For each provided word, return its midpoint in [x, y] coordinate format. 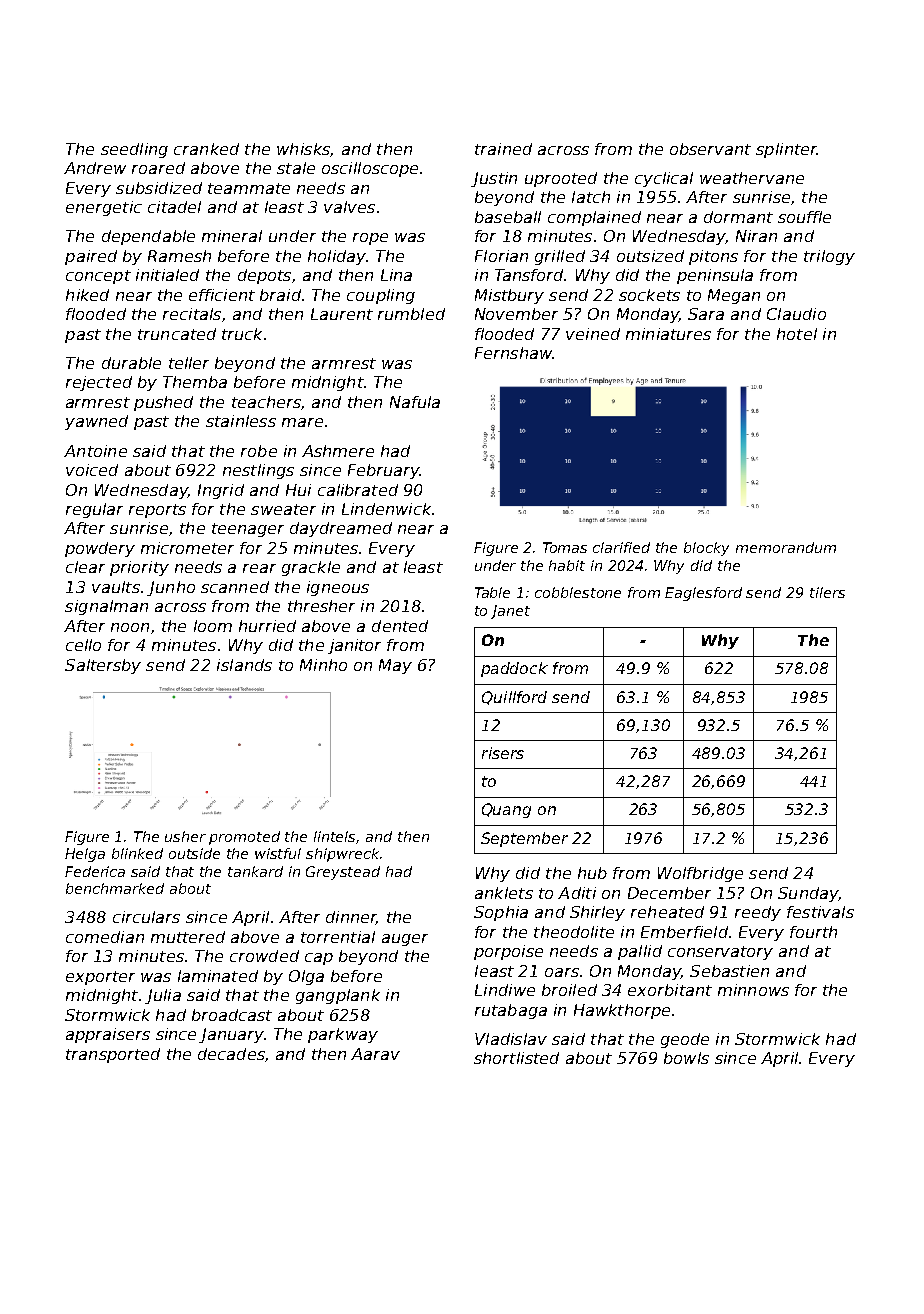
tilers [827, 592]
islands [244, 665]
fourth [813, 932]
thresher [321, 606]
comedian [105, 937]
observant [710, 149]
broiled [569, 990]
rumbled [411, 314]
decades [231, 1054]
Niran [756, 236]
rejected [99, 383]
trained [503, 149]
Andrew [95, 168]
